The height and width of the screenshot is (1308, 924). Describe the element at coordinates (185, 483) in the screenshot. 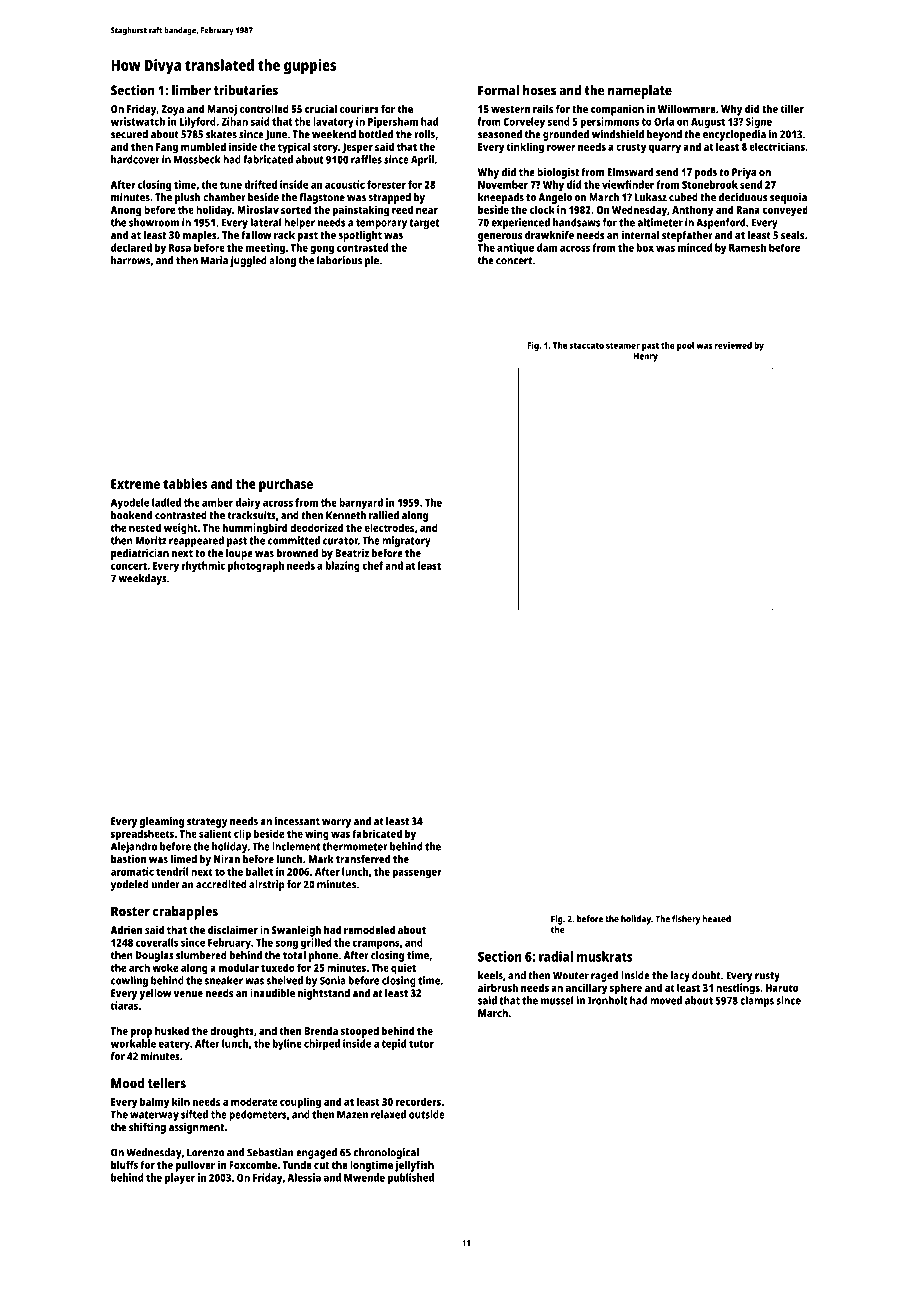

I see `tabbies` at that location.
